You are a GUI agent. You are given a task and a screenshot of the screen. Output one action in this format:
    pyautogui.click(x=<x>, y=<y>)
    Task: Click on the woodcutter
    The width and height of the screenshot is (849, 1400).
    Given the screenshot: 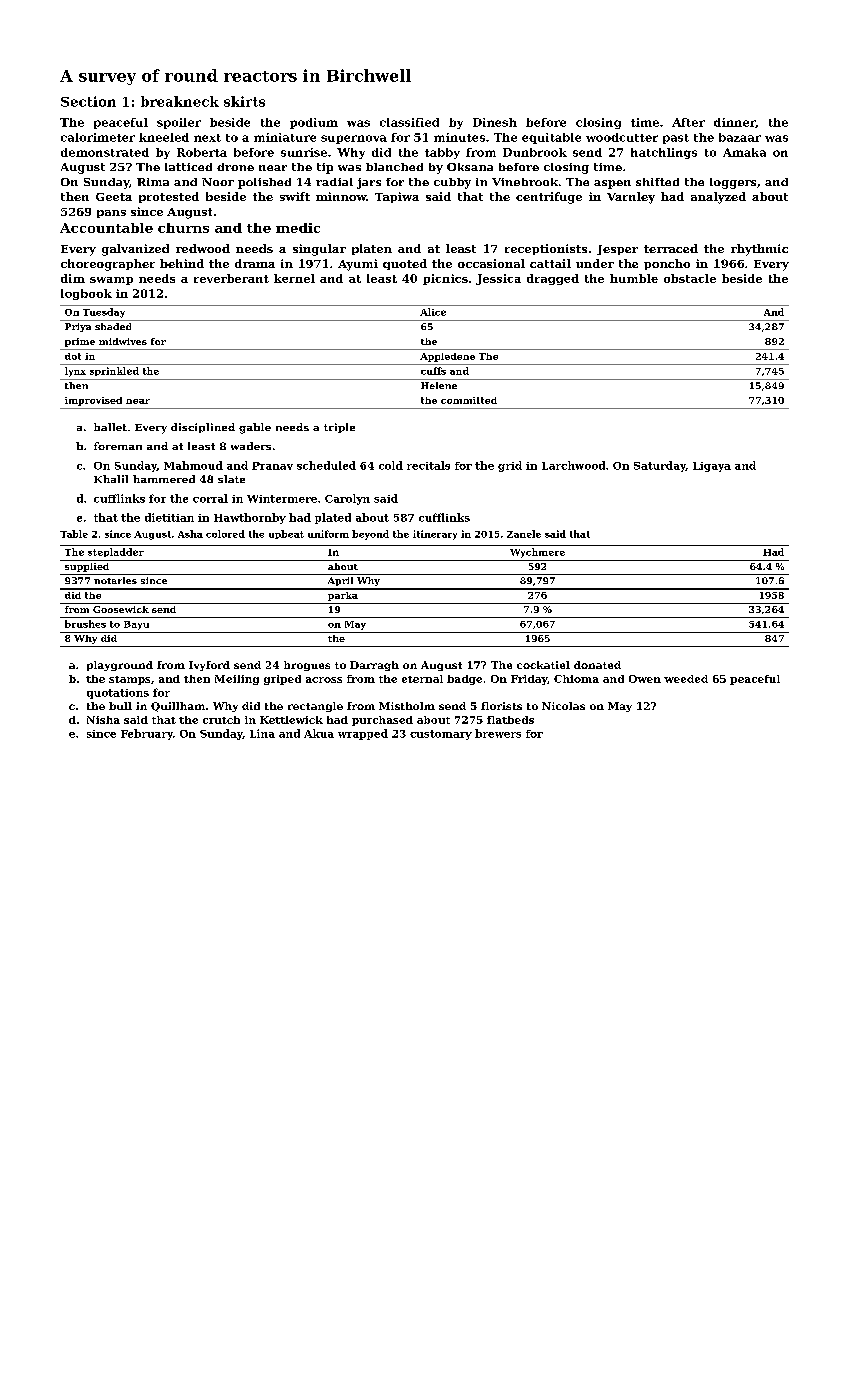 What is the action you would take?
    pyautogui.click(x=622, y=137)
